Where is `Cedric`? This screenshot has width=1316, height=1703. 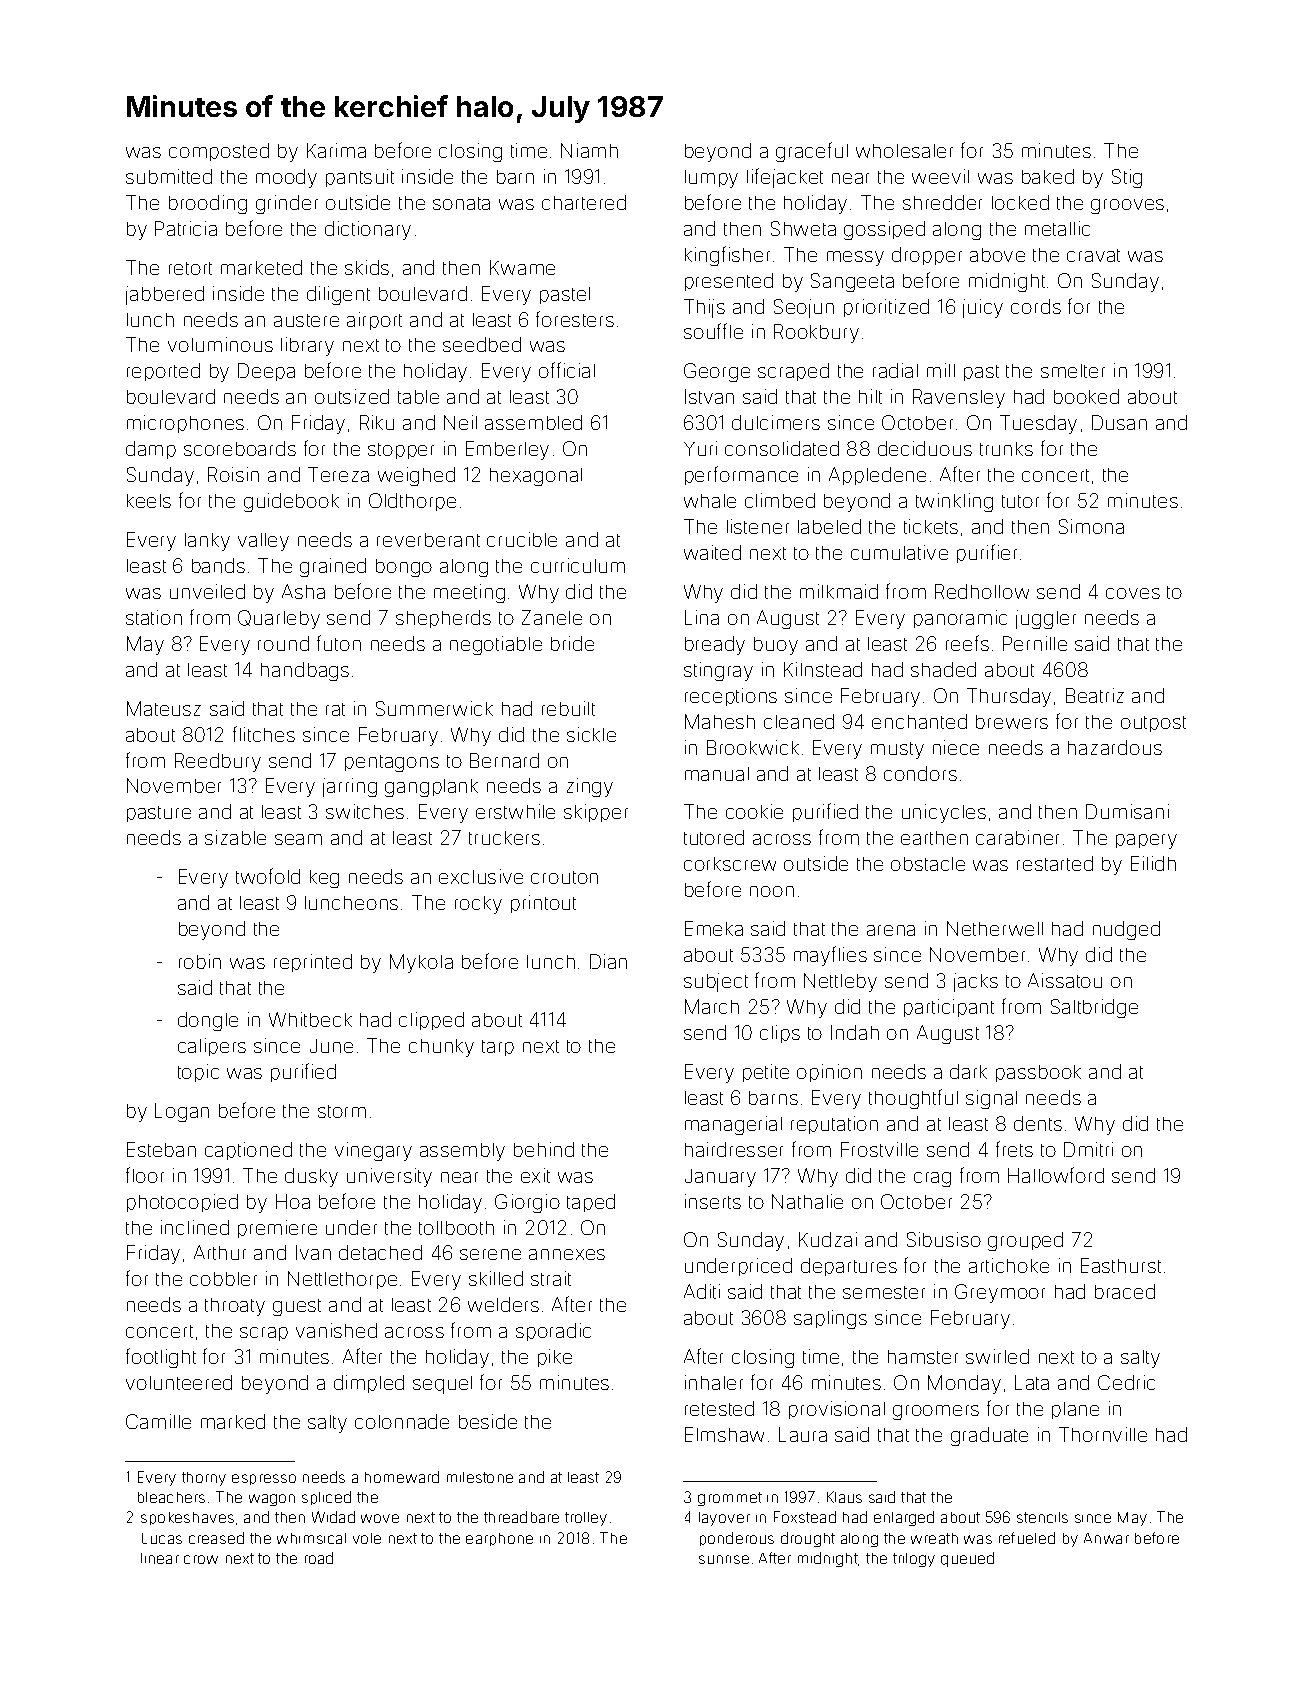
Cedric is located at coordinates (1126, 1382).
